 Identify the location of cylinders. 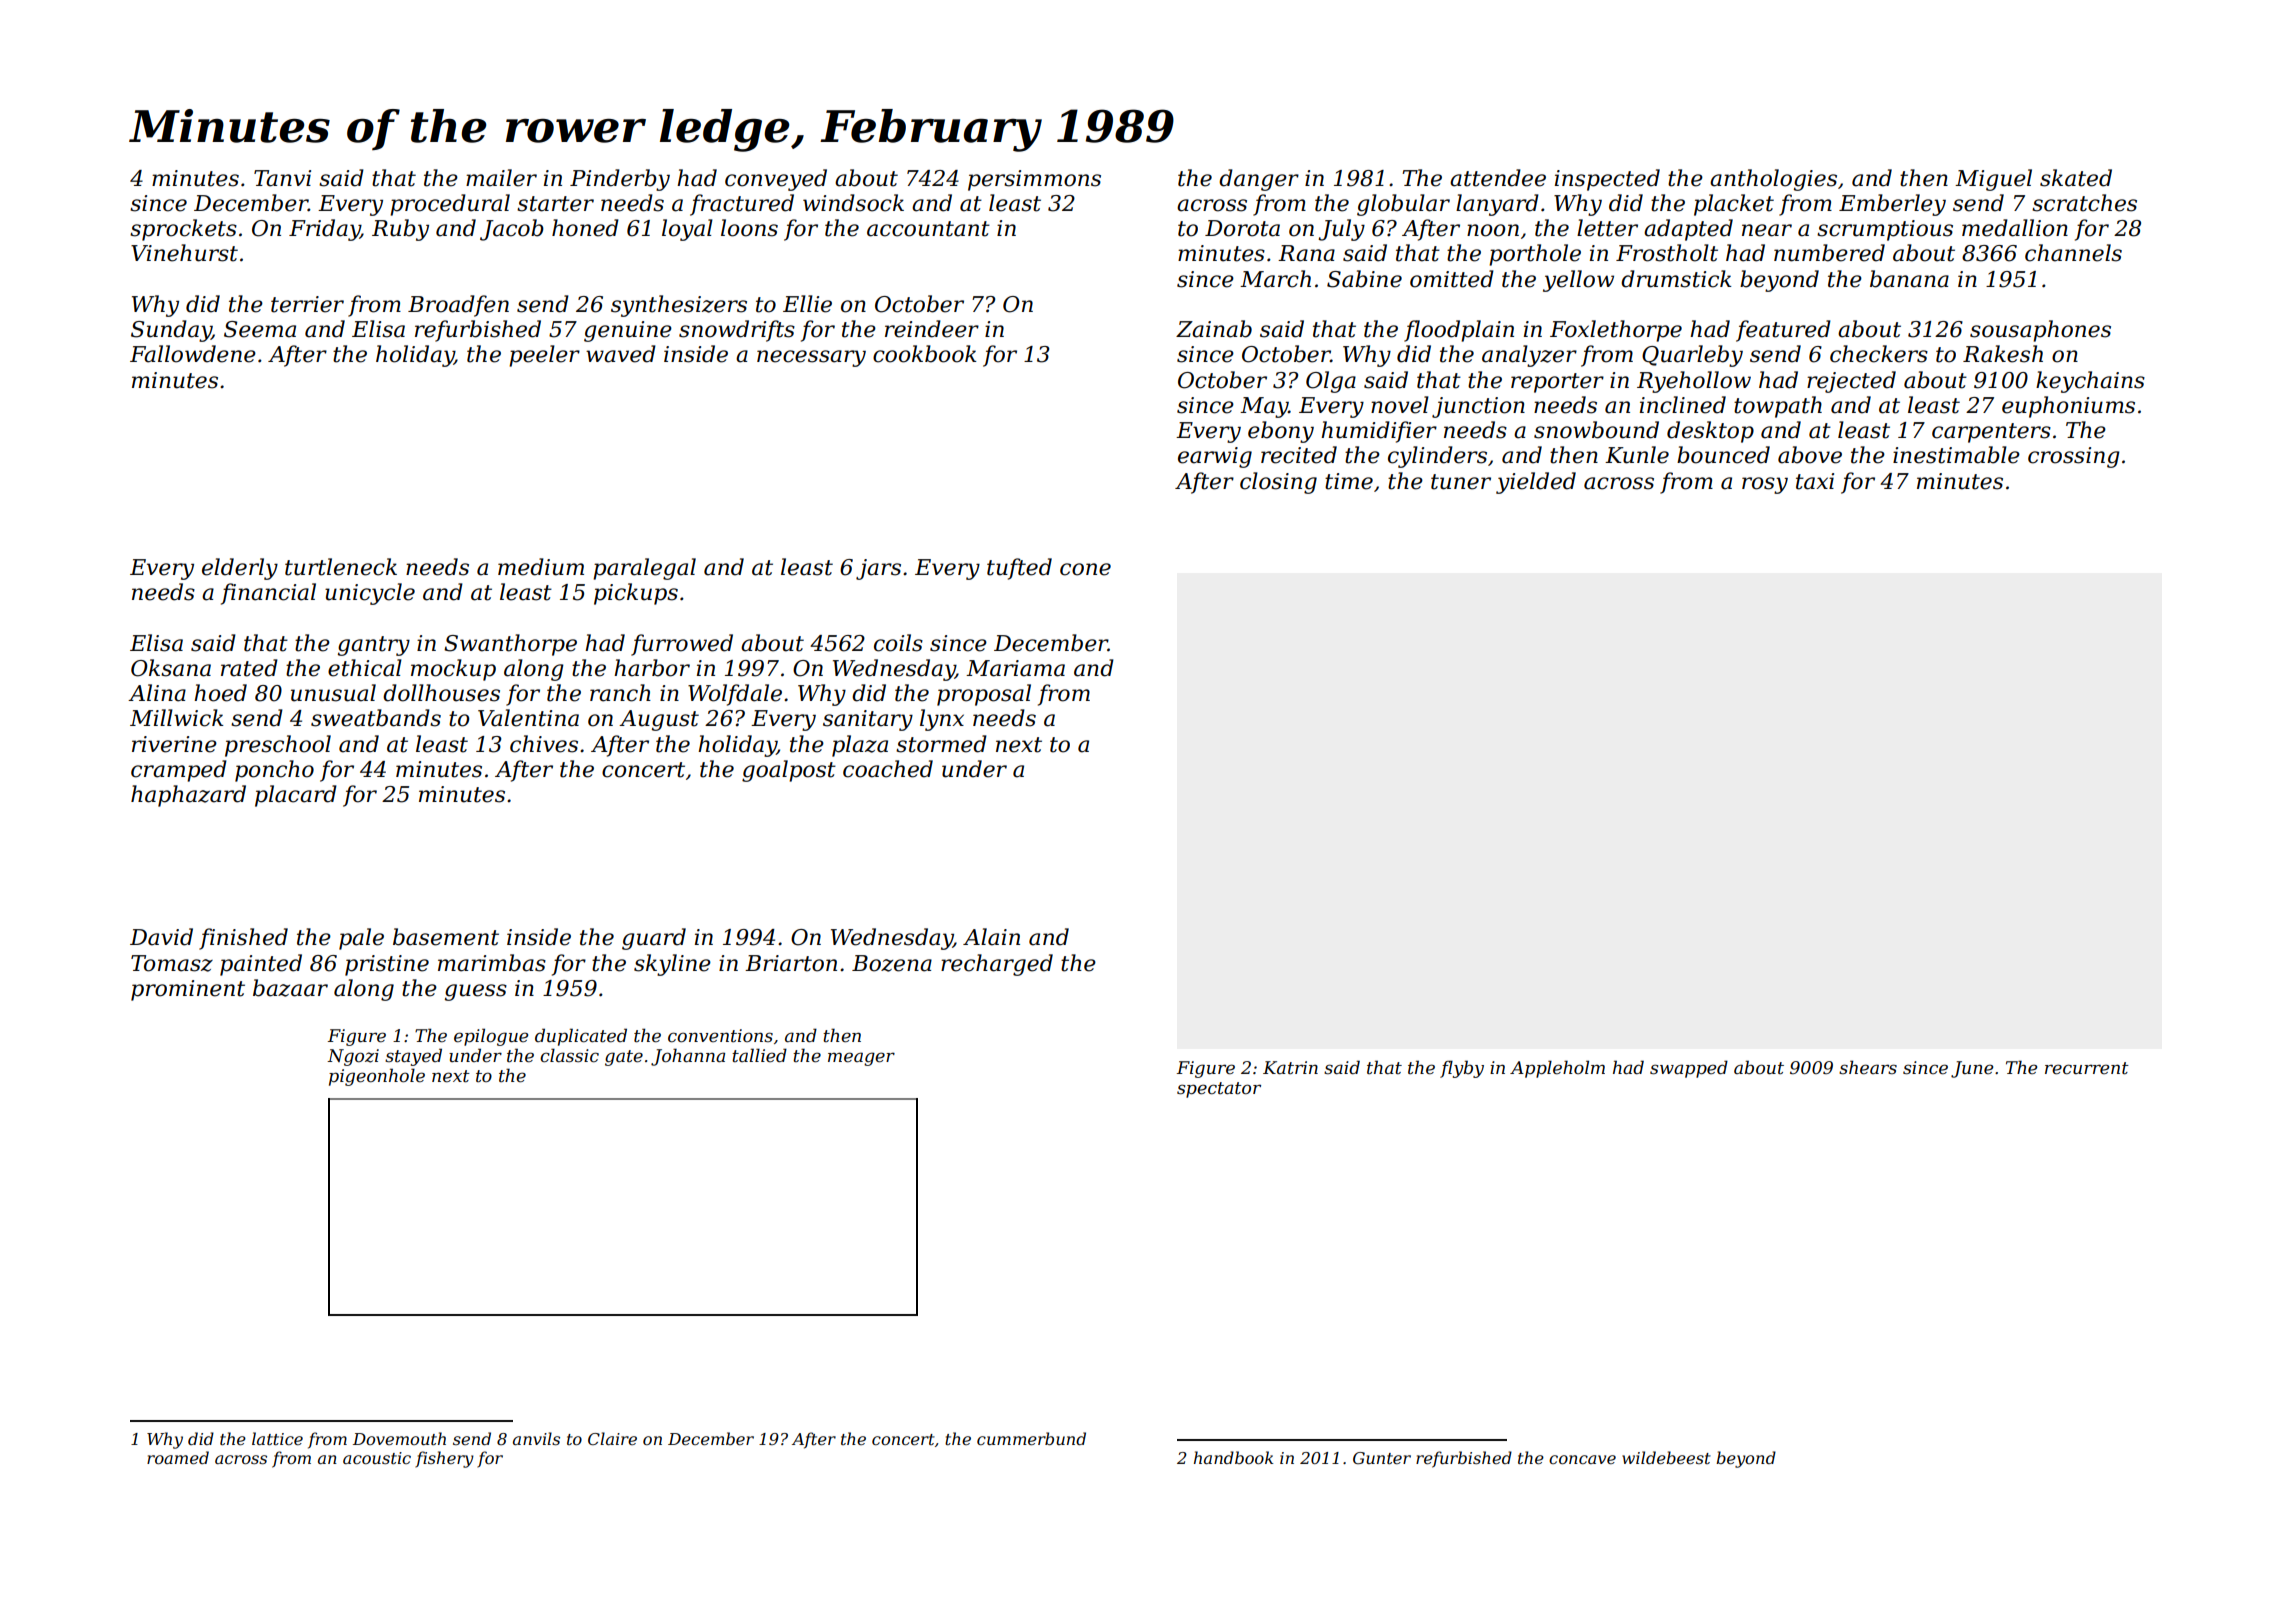
(1437, 457).
